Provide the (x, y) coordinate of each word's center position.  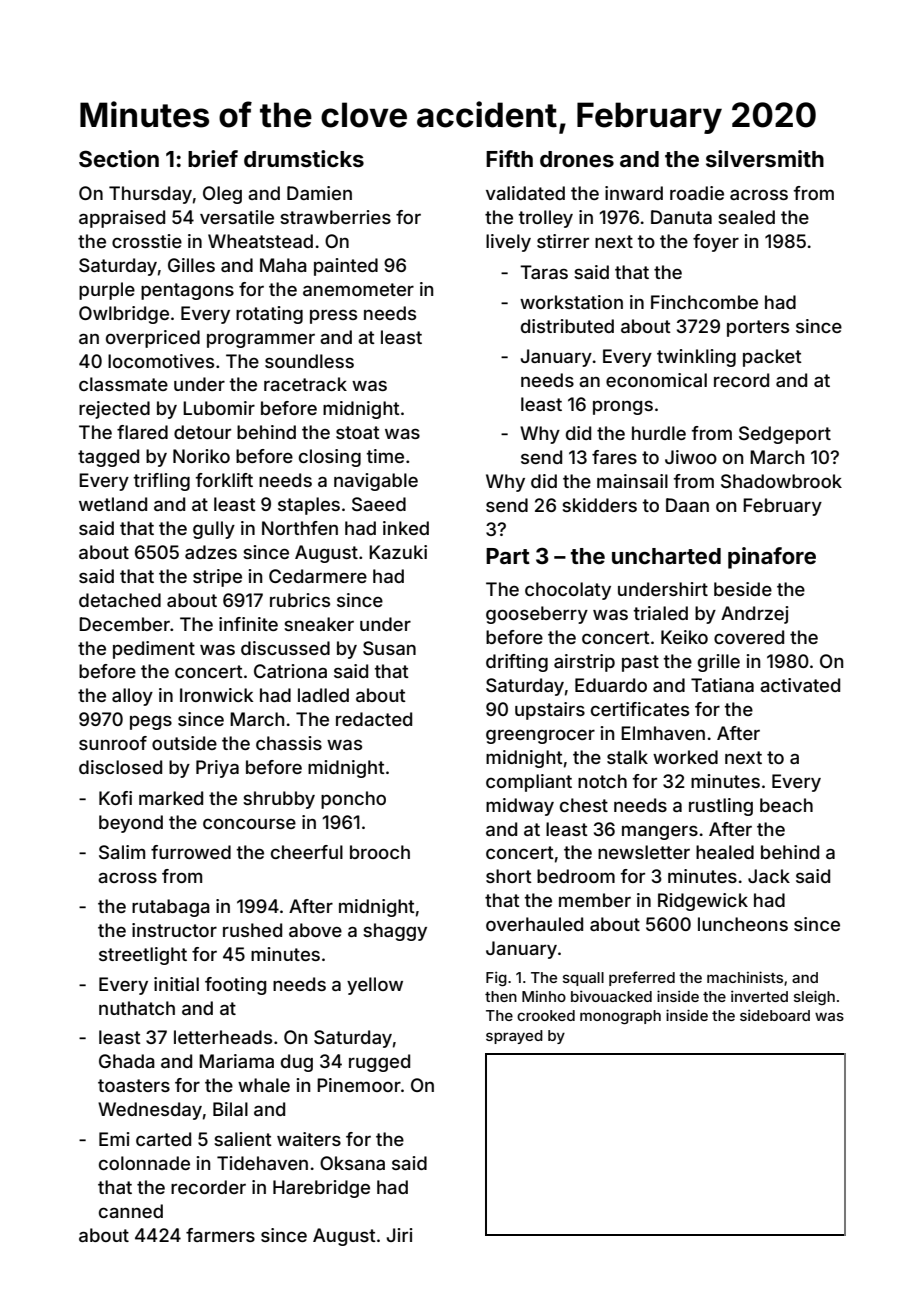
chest (584, 805)
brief (213, 158)
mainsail (632, 481)
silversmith (765, 158)
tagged (108, 458)
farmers (220, 1235)
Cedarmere (318, 576)
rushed (252, 930)
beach (786, 805)
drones (577, 159)
